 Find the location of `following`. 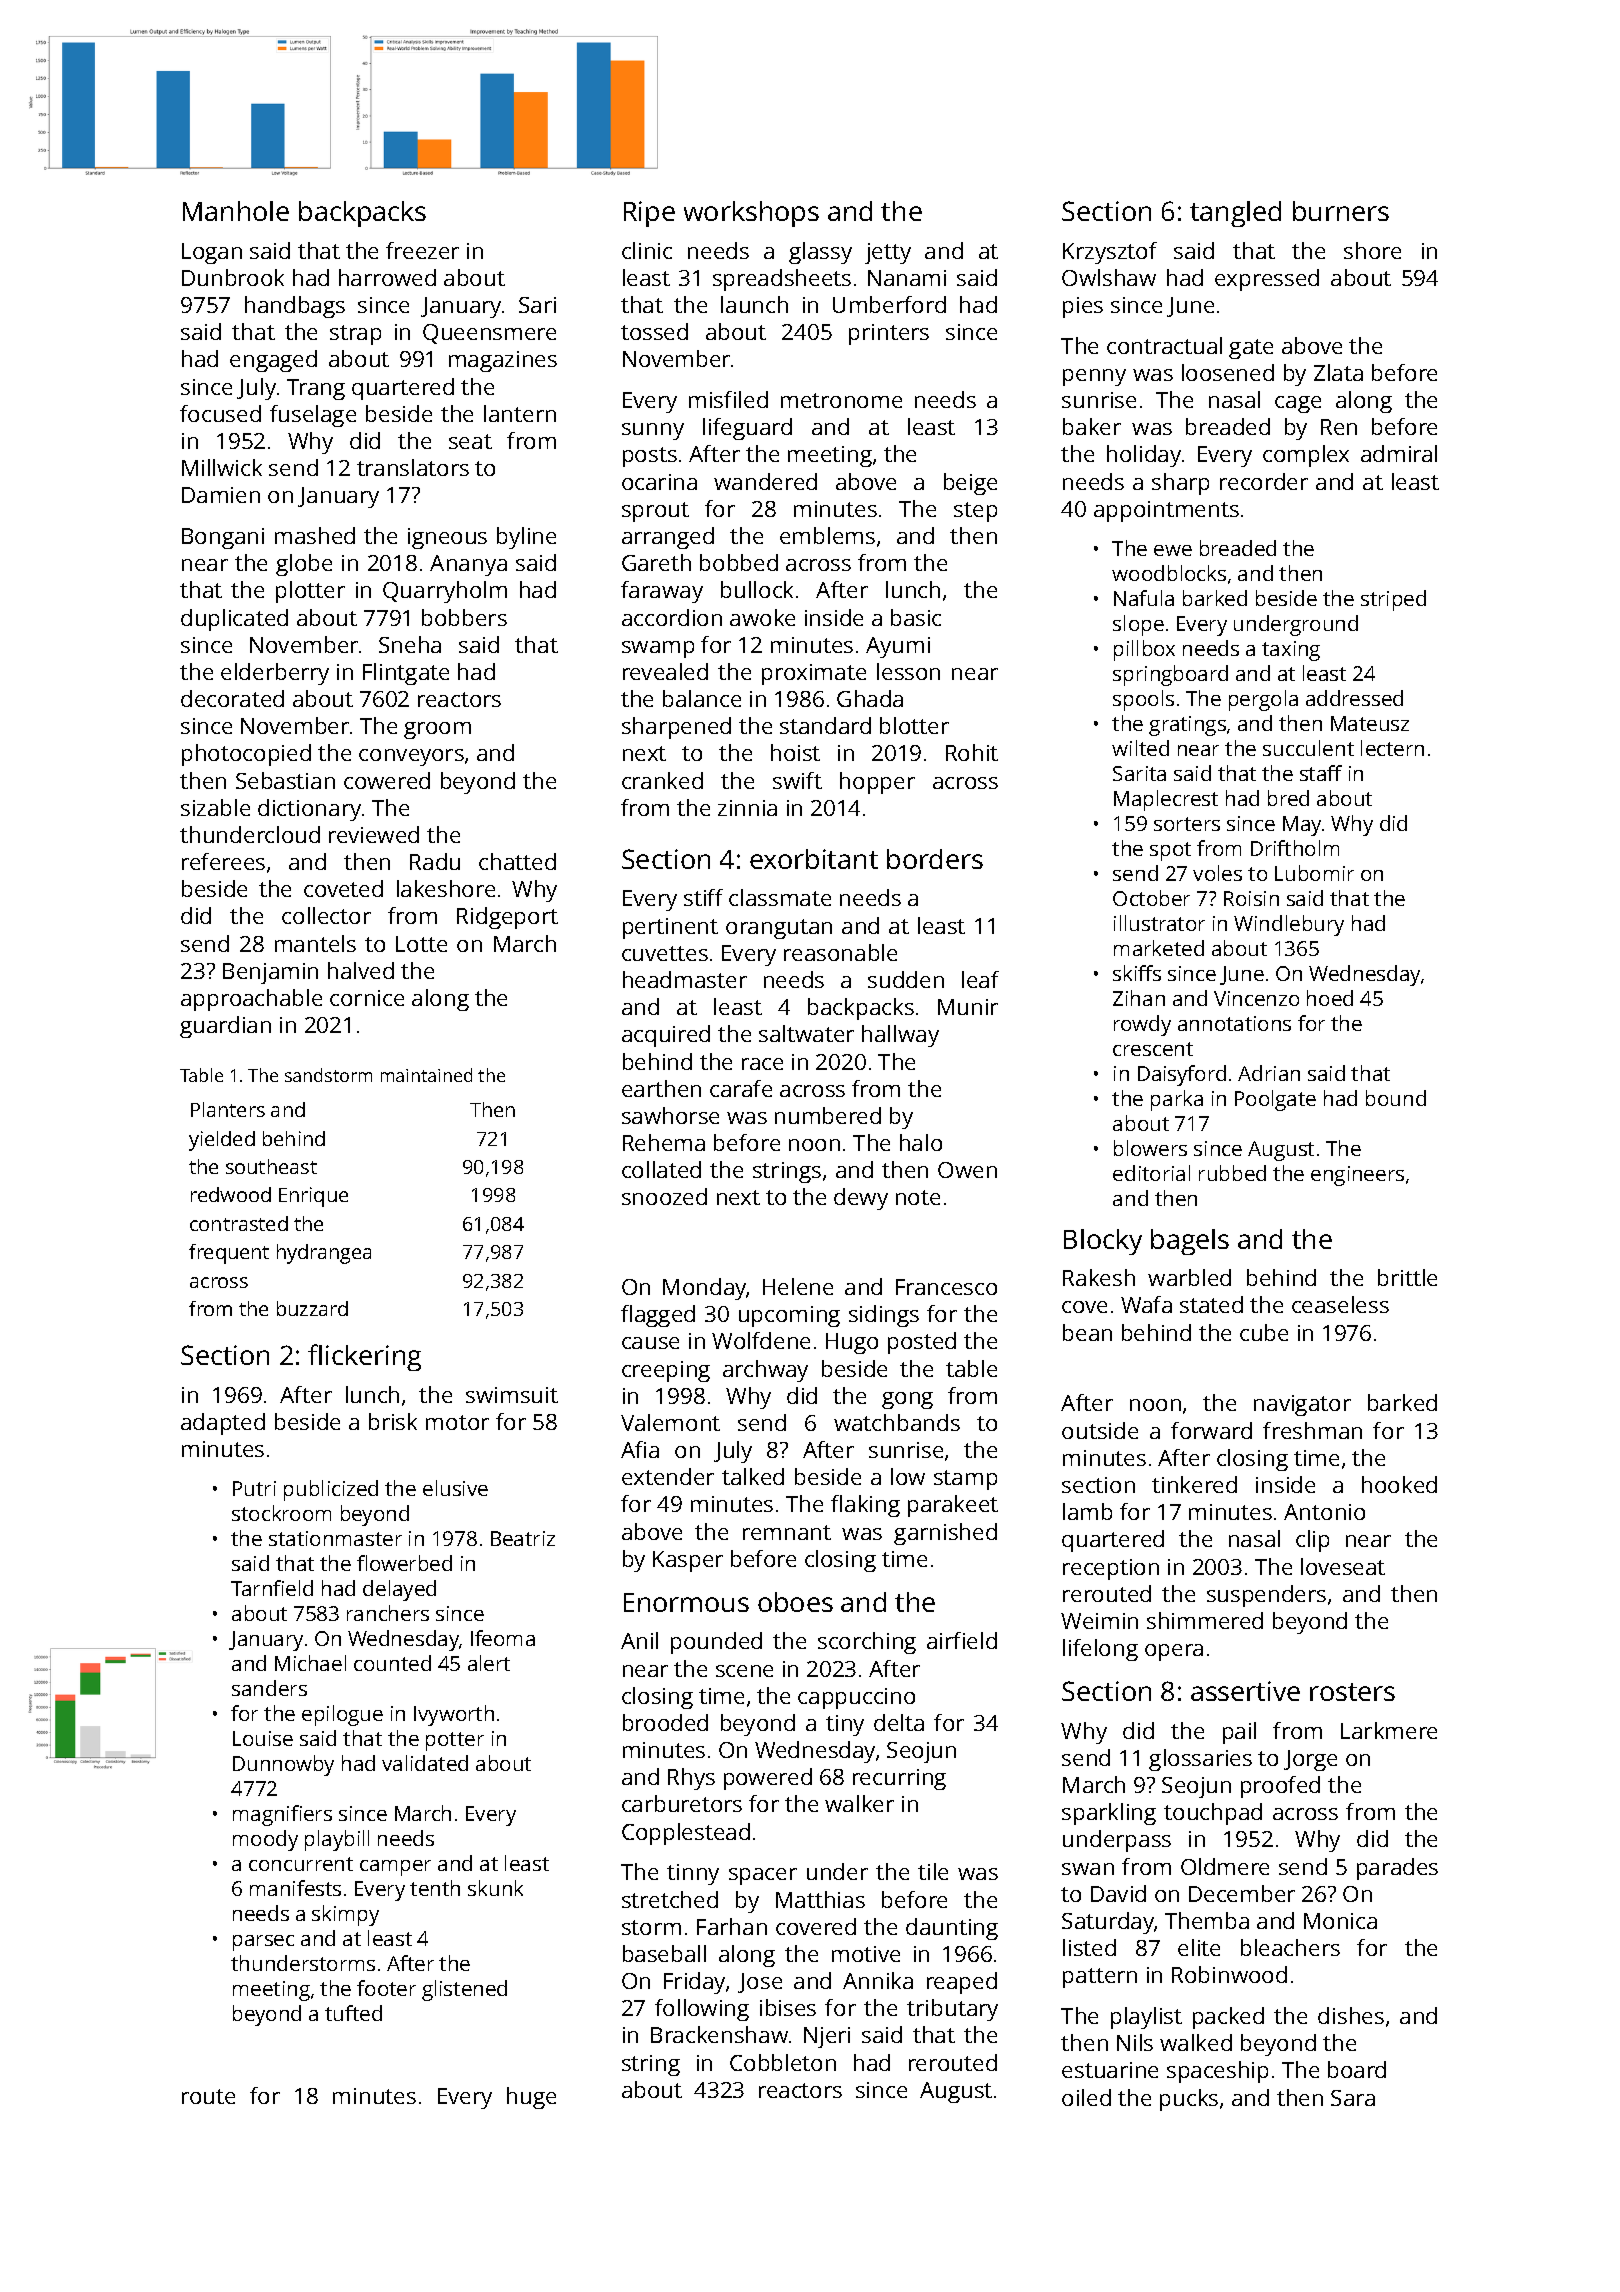

following is located at coordinates (702, 2010).
